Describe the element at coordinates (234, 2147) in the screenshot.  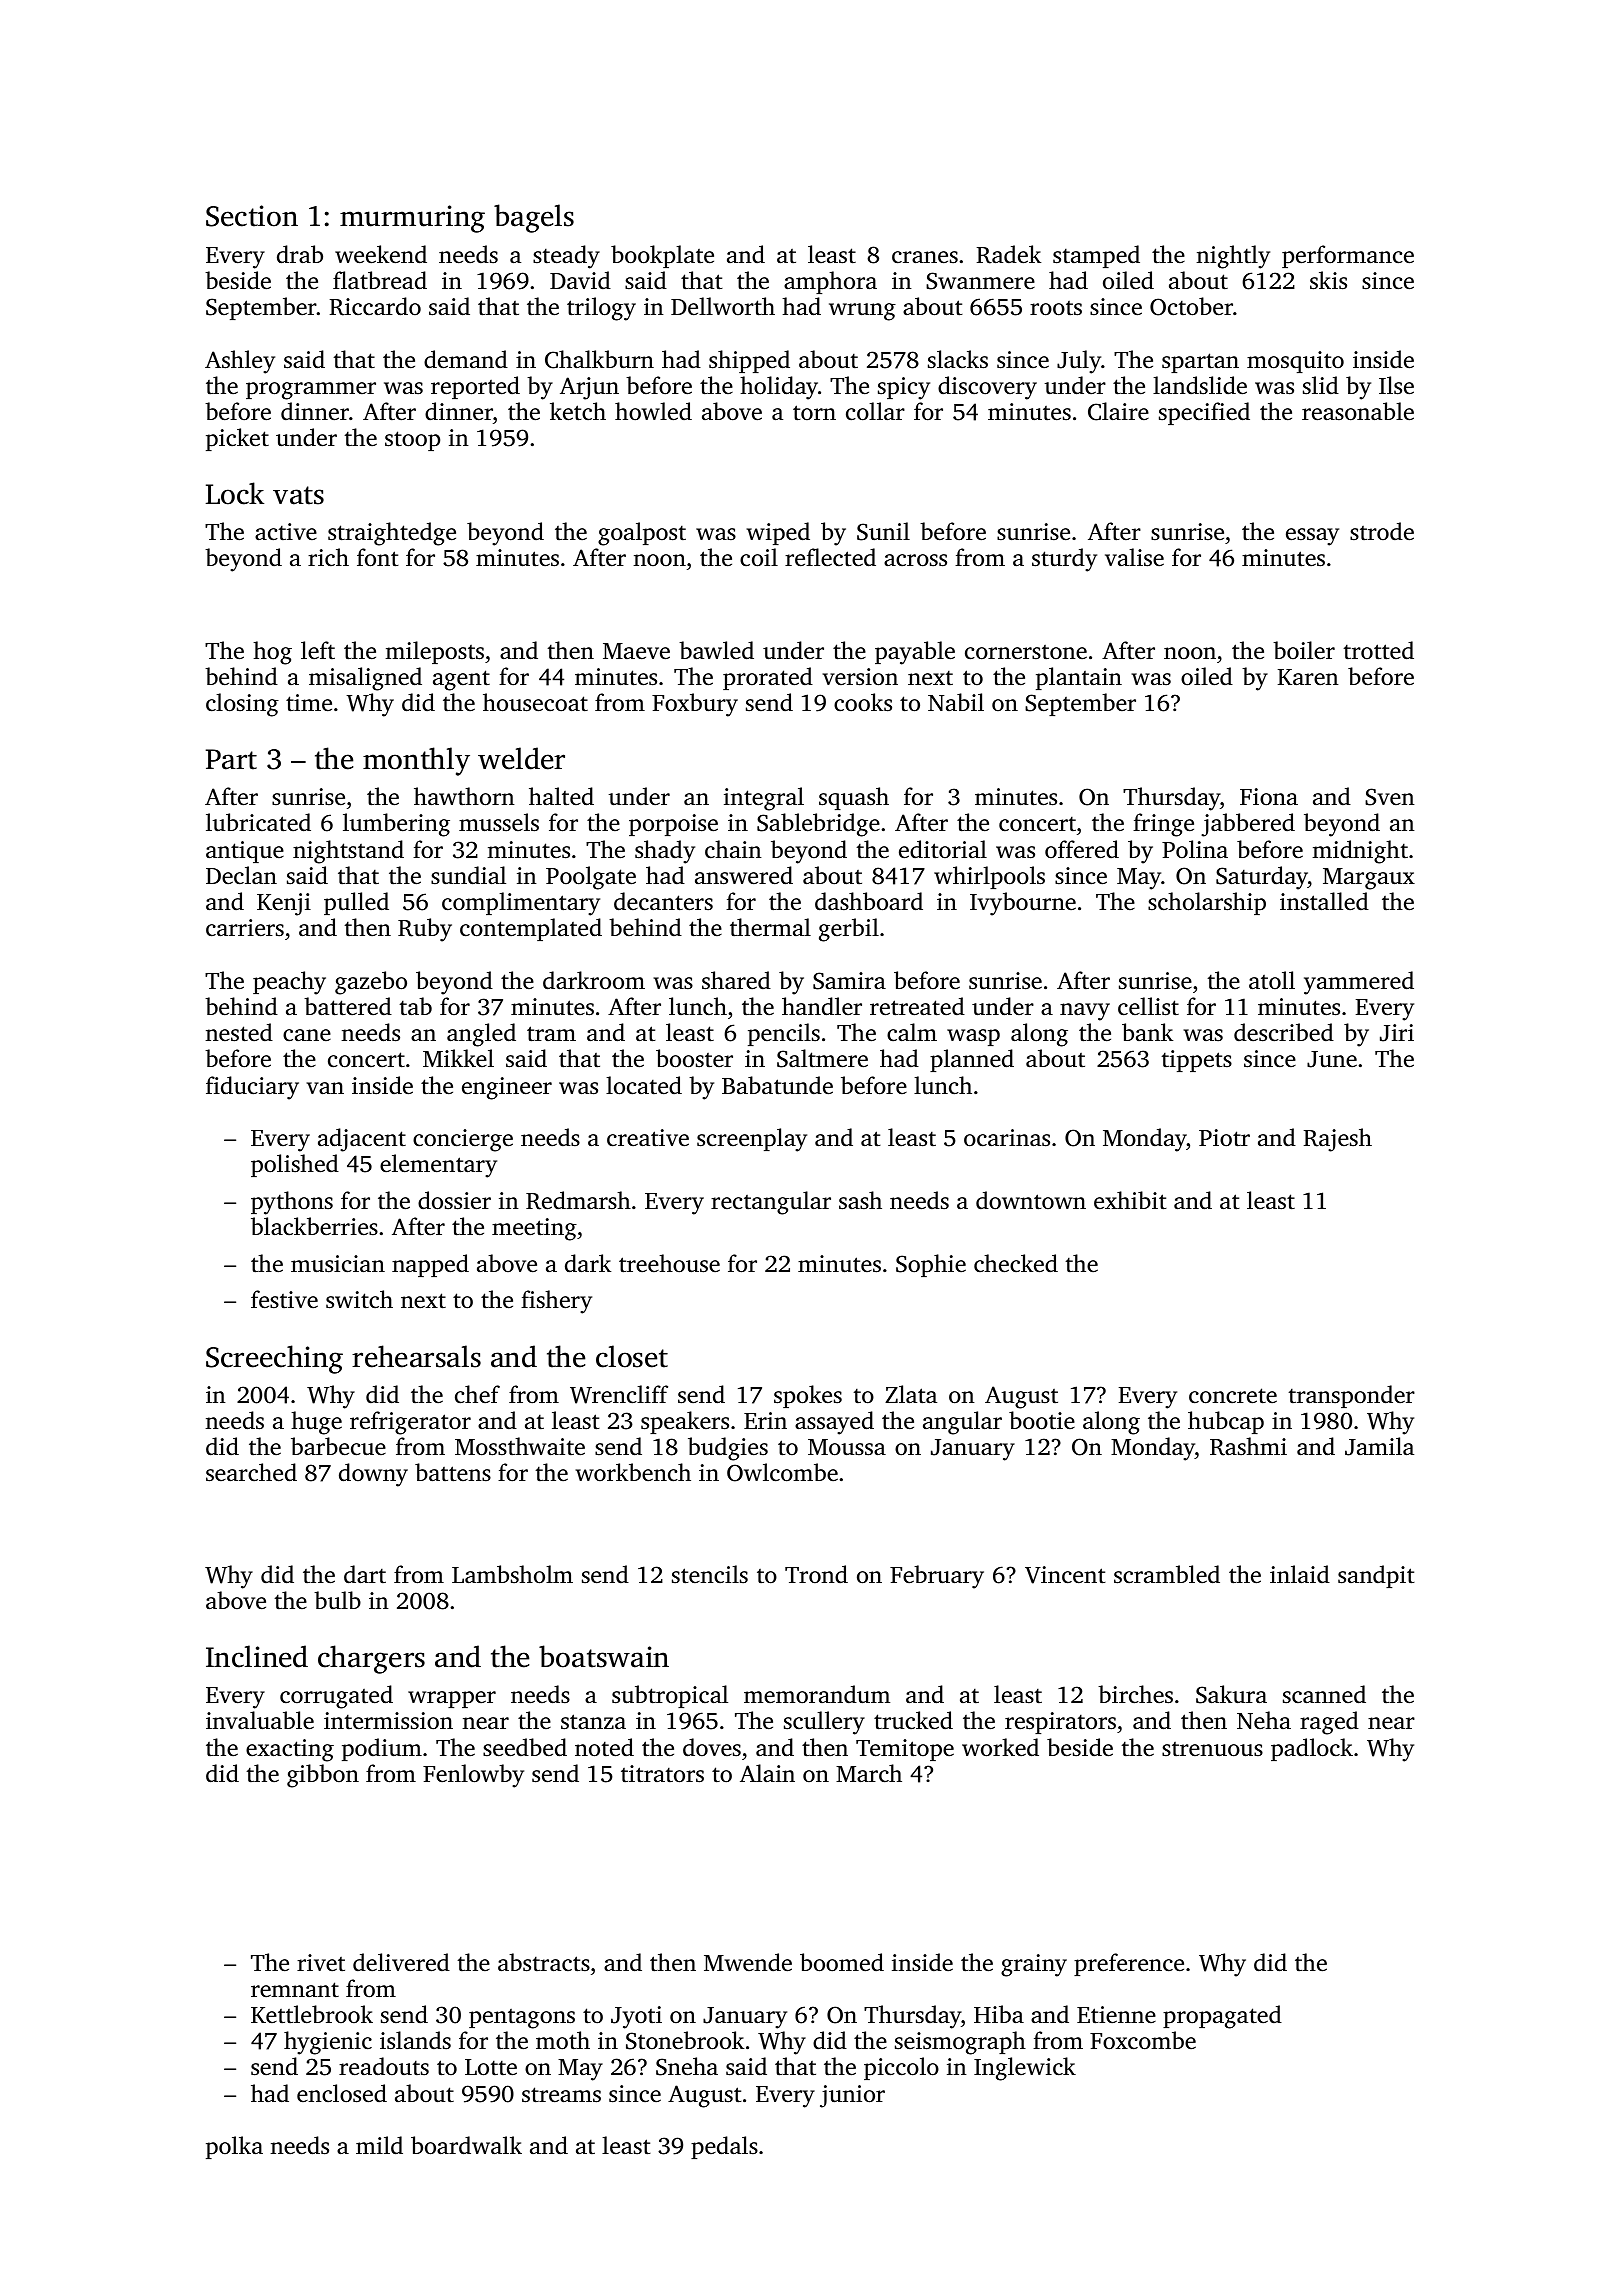
I see `polka` at that location.
